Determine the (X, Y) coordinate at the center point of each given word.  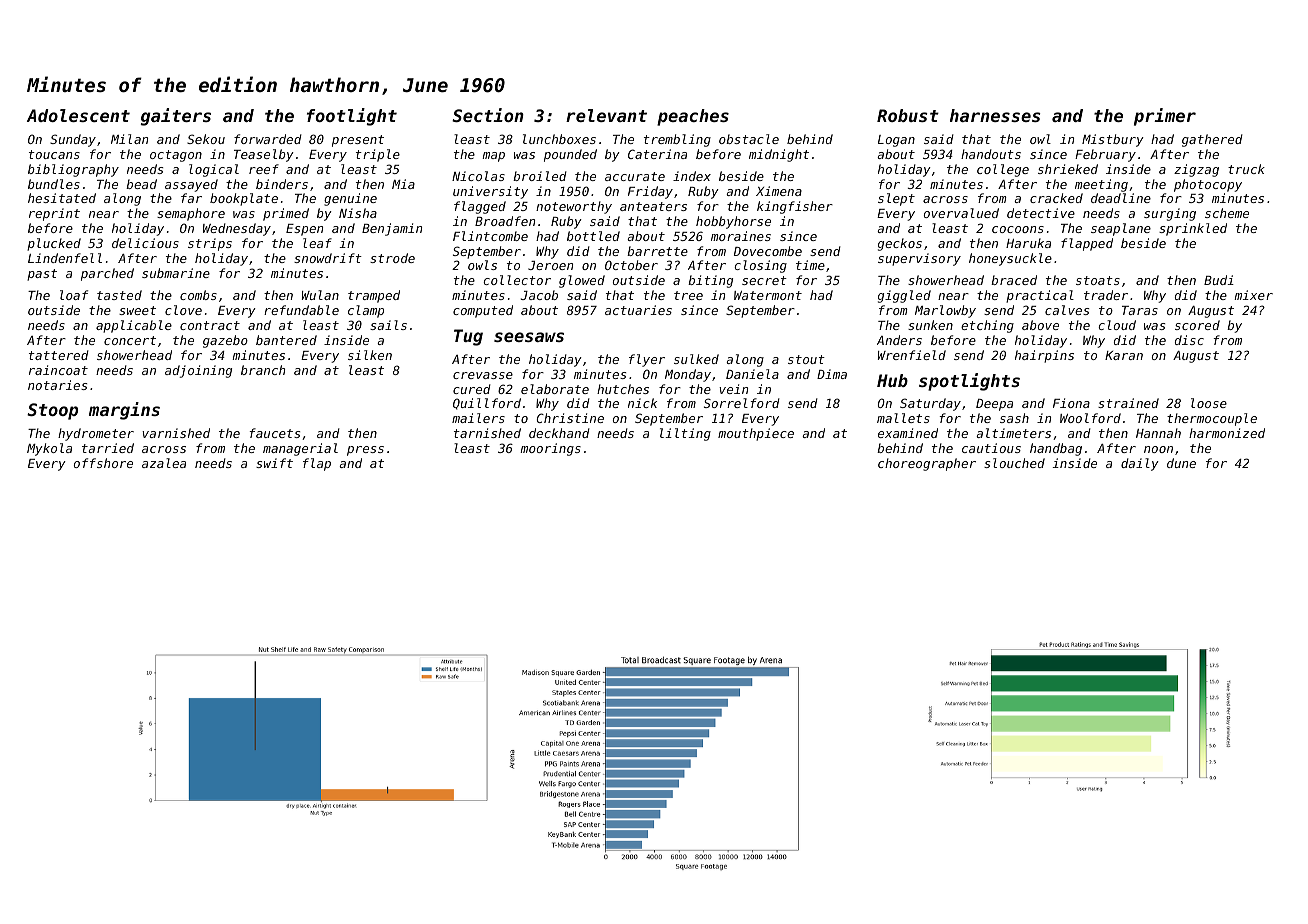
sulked (696, 359)
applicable (134, 326)
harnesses (995, 115)
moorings (551, 449)
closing (760, 266)
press (365, 451)
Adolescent (78, 115)
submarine (176, 273)
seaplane (1121, 229)
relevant (606, 115)
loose (1209, 403)
